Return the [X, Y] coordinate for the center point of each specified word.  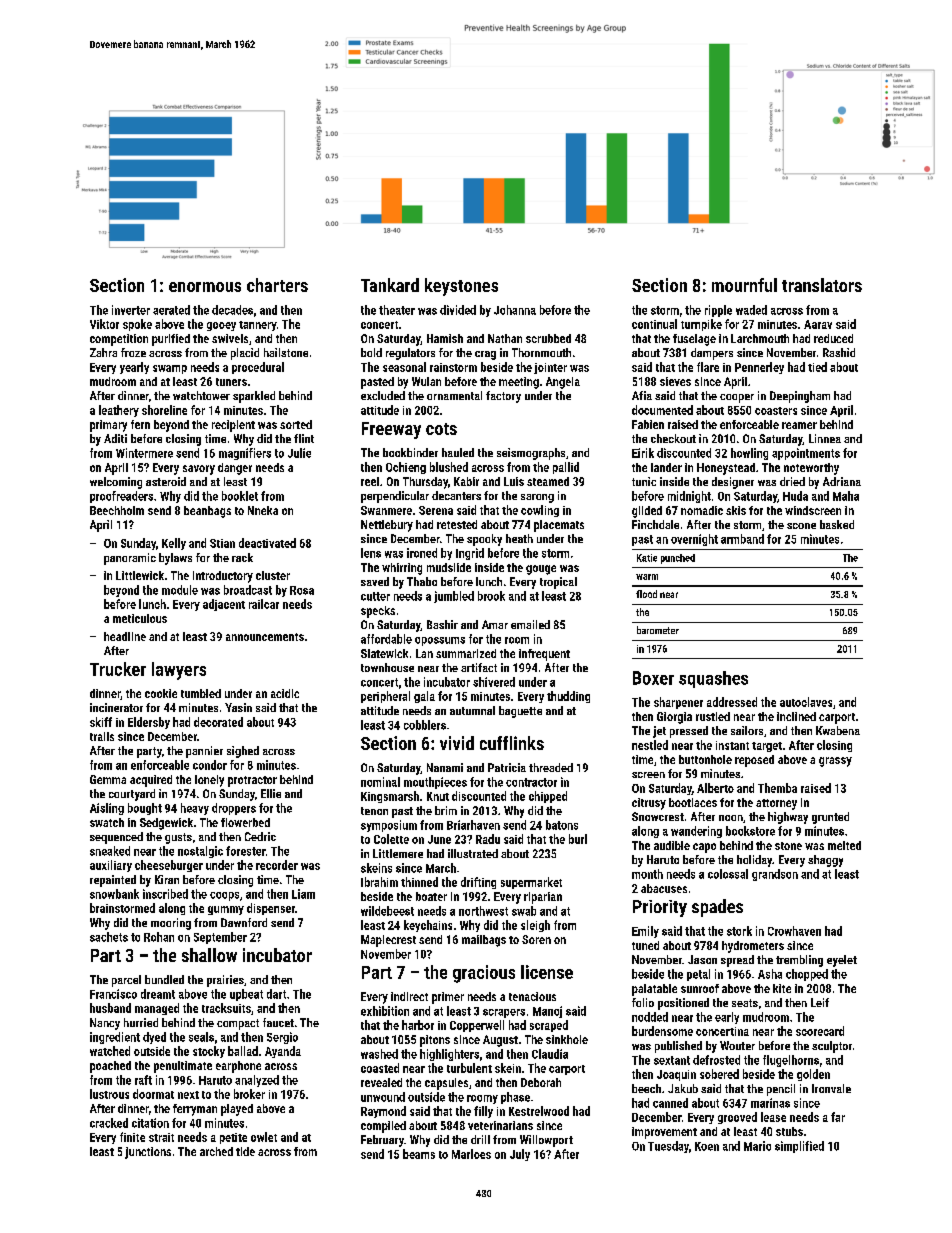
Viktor [104, 324]
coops [224, 896]
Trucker [118, 669]
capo [704, 848]
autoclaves [806, 702]
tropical [558, 583]
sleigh [535, 926]
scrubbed [548, 338]
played [237, 1110]
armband [742, 539]
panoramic [130, 559]
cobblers [425, 725]
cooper [737, 398]
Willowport [546, 1141]
